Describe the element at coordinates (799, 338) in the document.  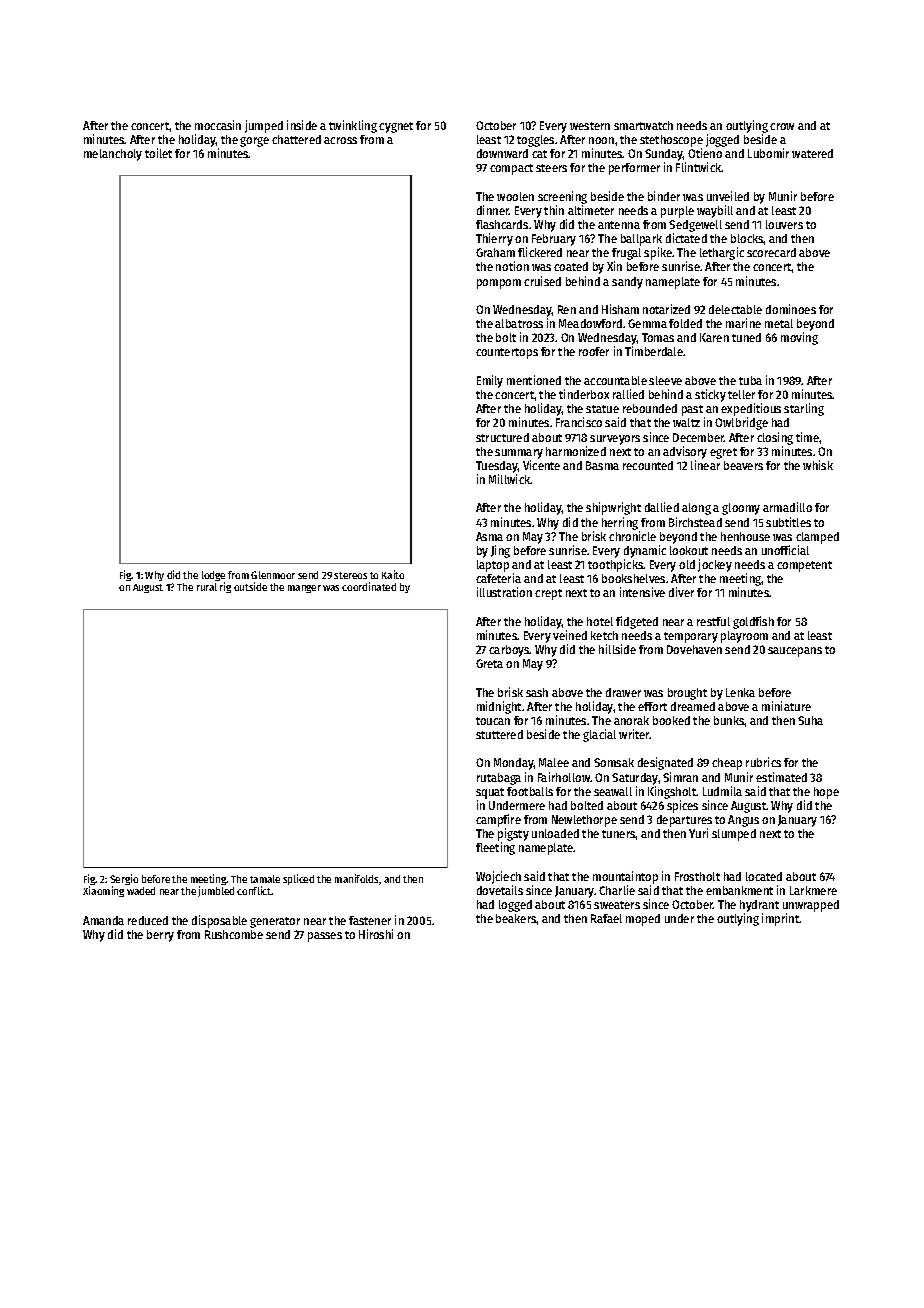
I see `moving` at that location.
